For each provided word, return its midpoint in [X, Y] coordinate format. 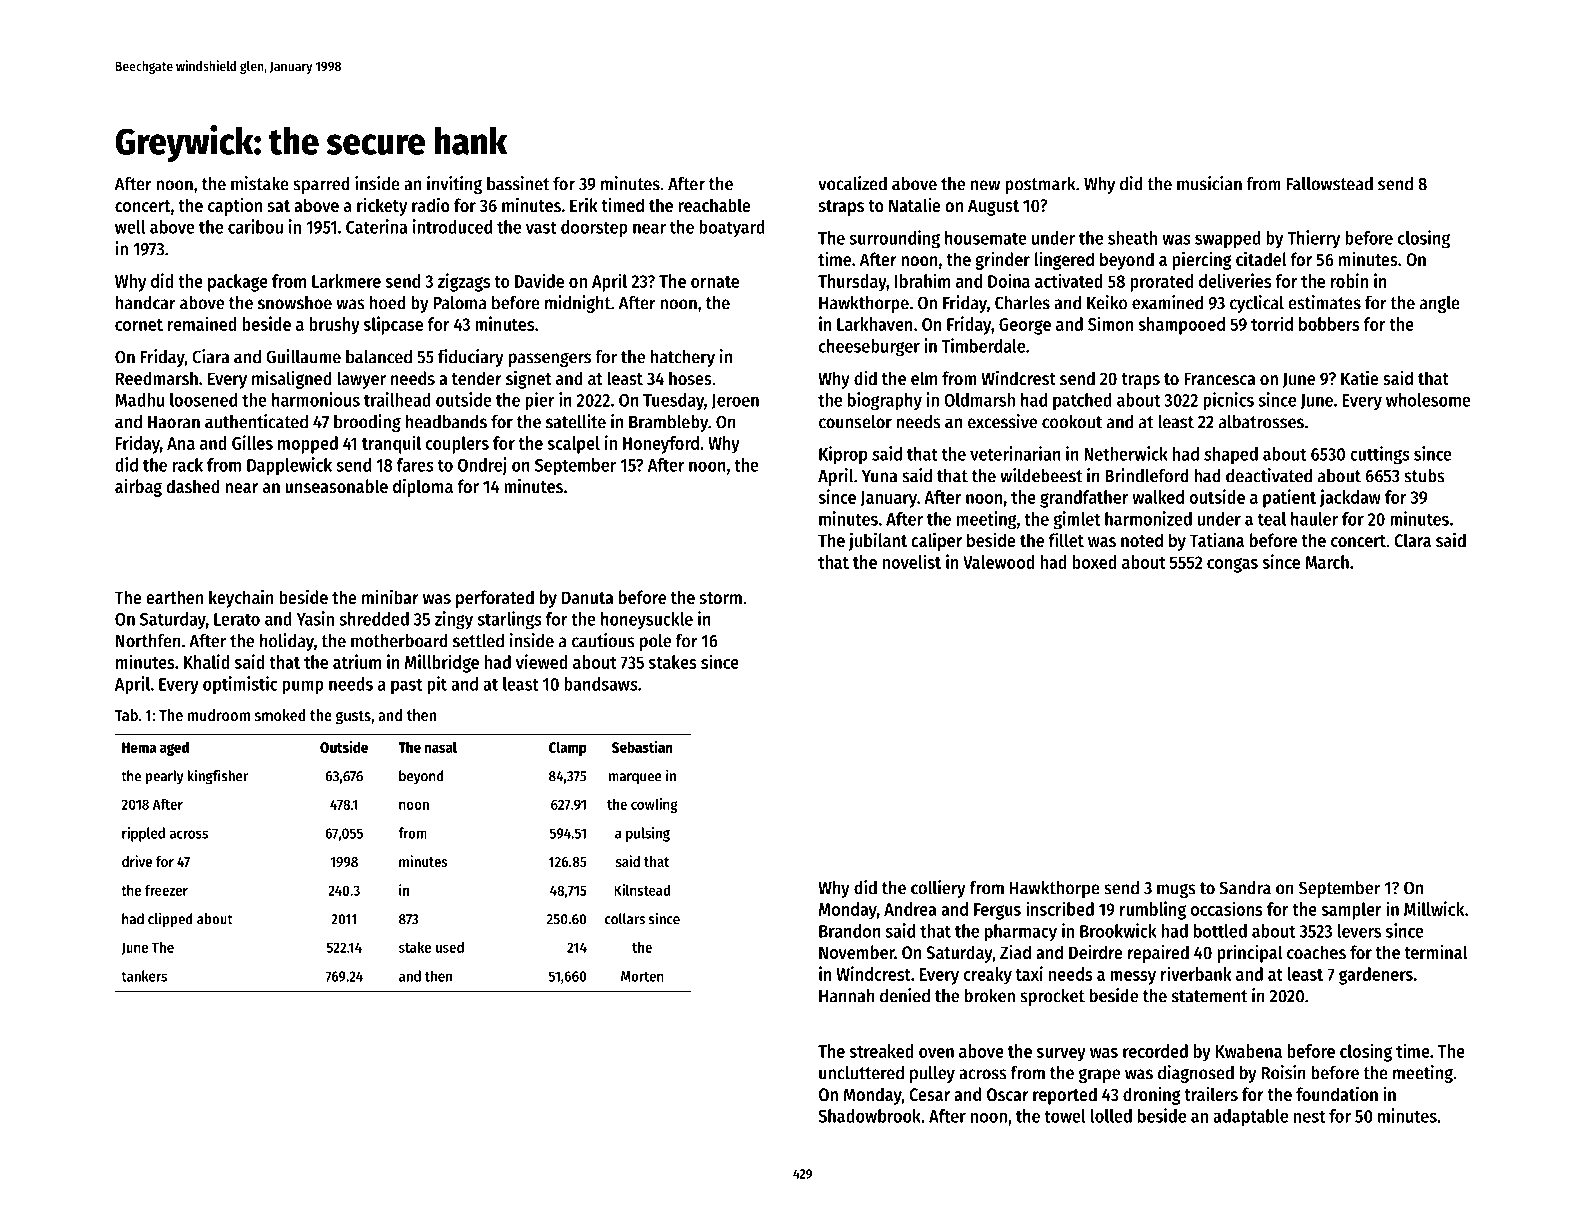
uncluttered [861, 1073]
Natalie [915, 205]
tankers [144, 976]
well [130, 227]
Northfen [148, 640]
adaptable [1250, 1118]
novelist [911, 561]
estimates [1324, 302]
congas [1232, 565]
